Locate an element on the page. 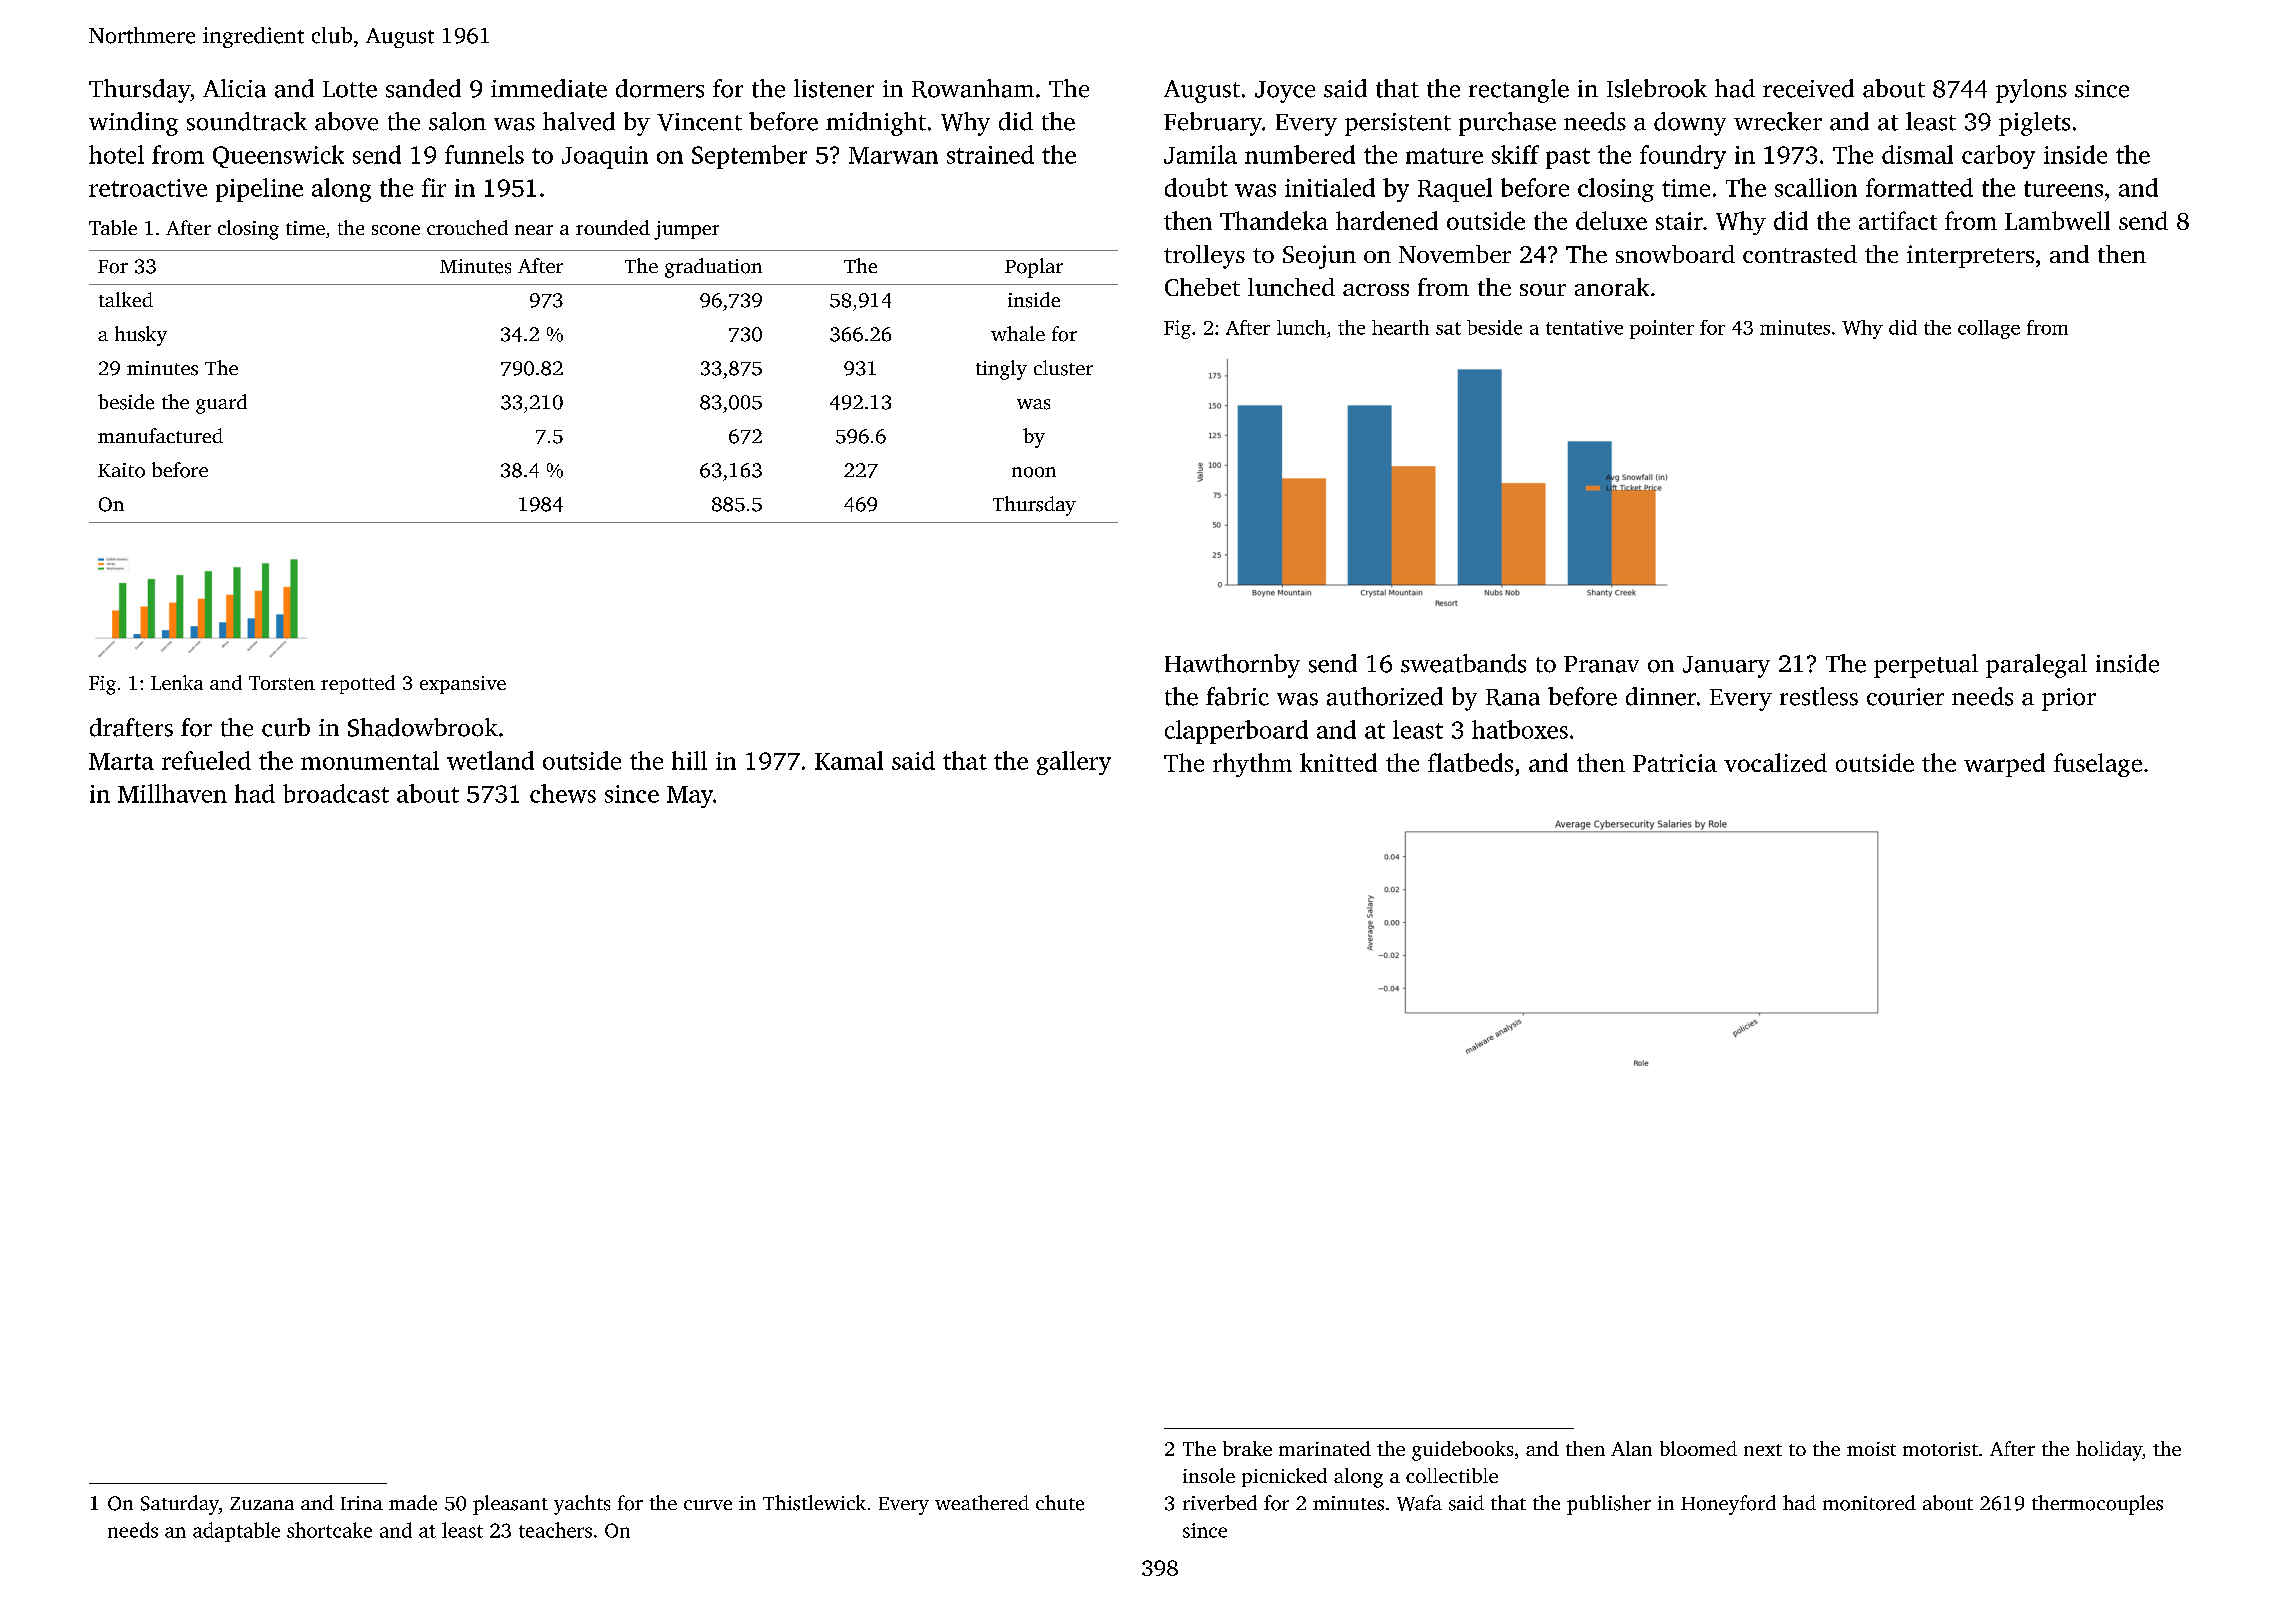 The height and width of the image is (1614, 2282). holiday is located at coordinates (2109, 1451).
